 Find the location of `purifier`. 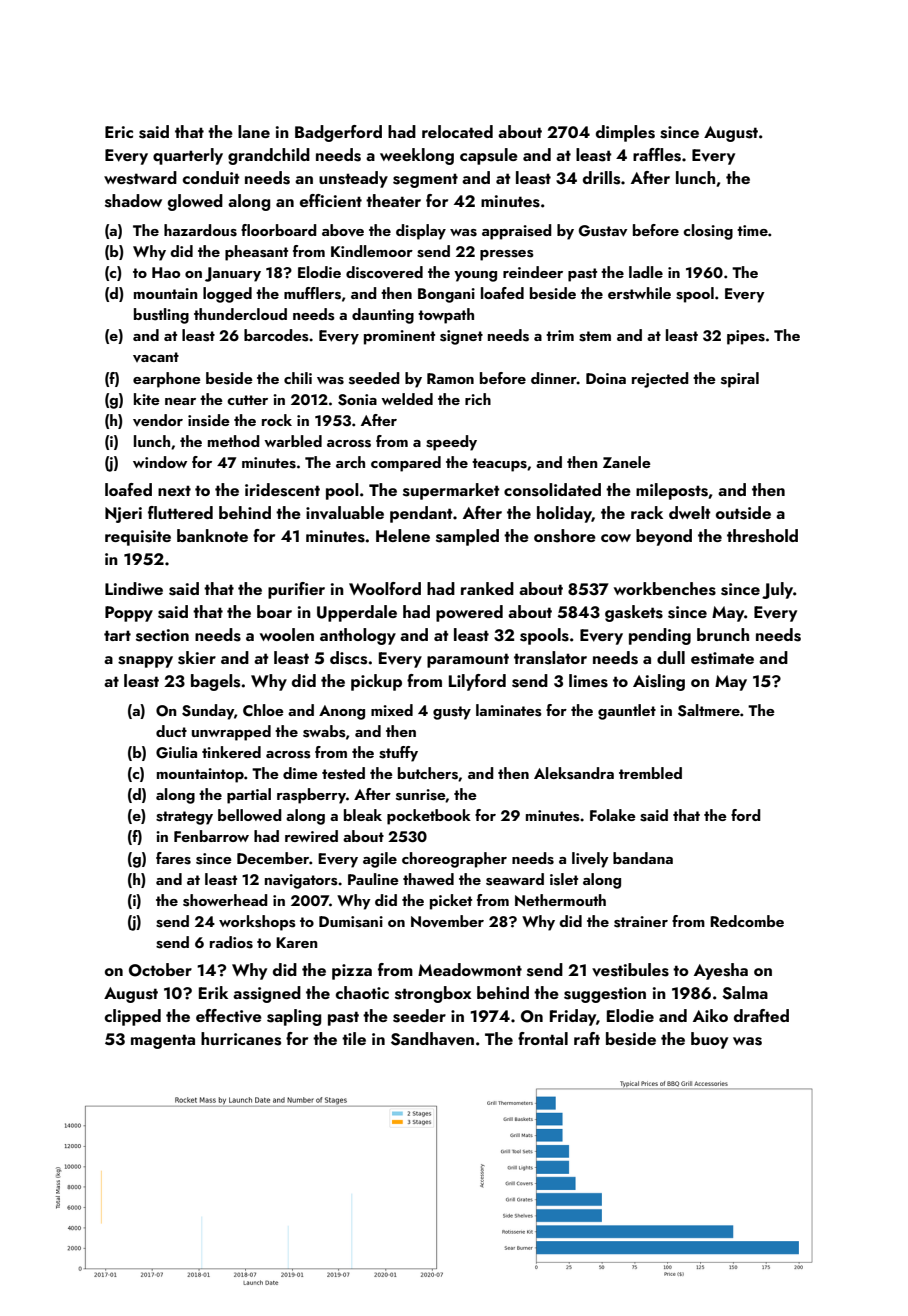

purifier is located at coordinates (296, 590).
